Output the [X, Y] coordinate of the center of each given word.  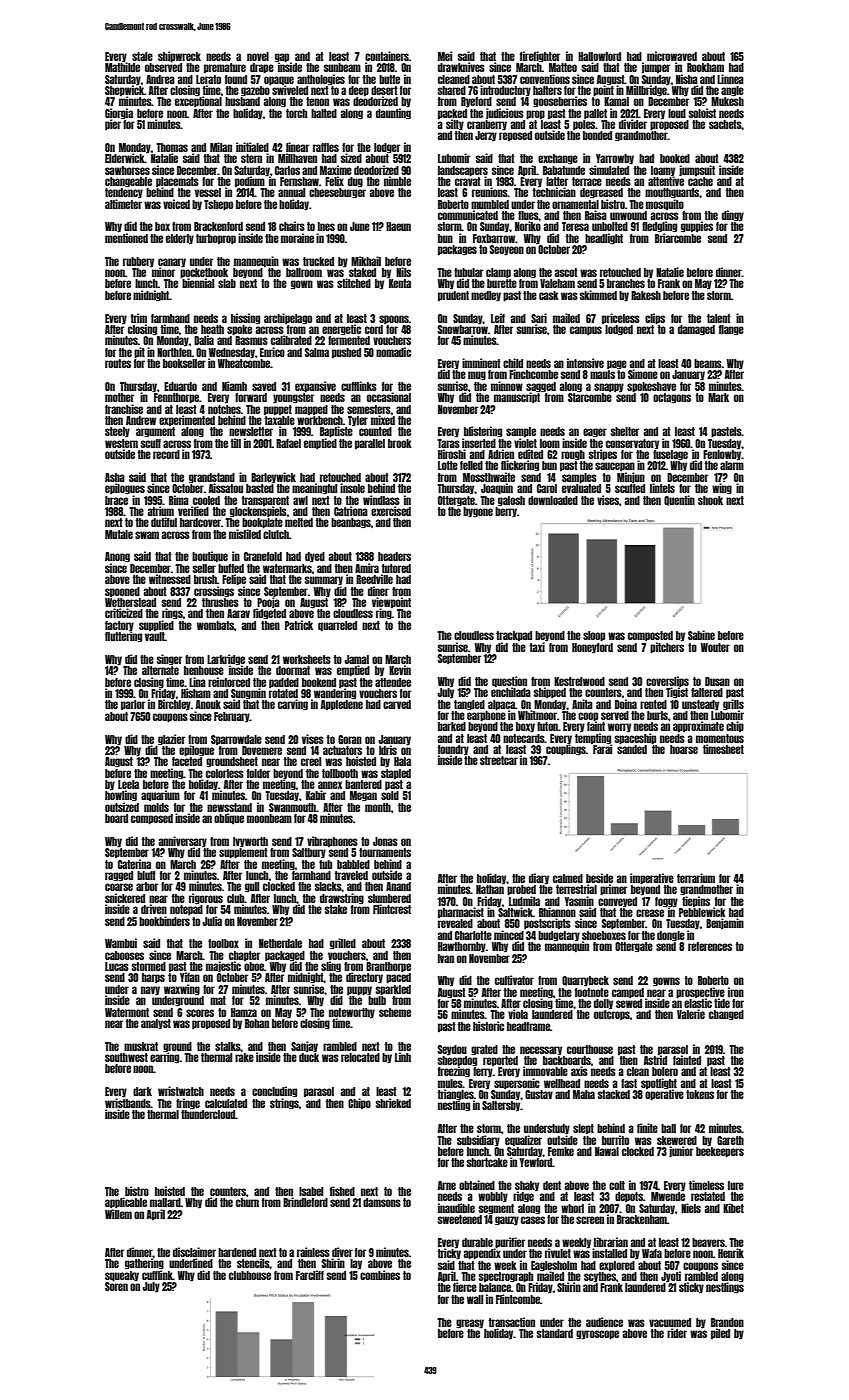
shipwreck [179, 57]
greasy [470, 1324]
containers [387, 56]
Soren [116, 1286]
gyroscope [597, 1335]
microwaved [672, 56]
